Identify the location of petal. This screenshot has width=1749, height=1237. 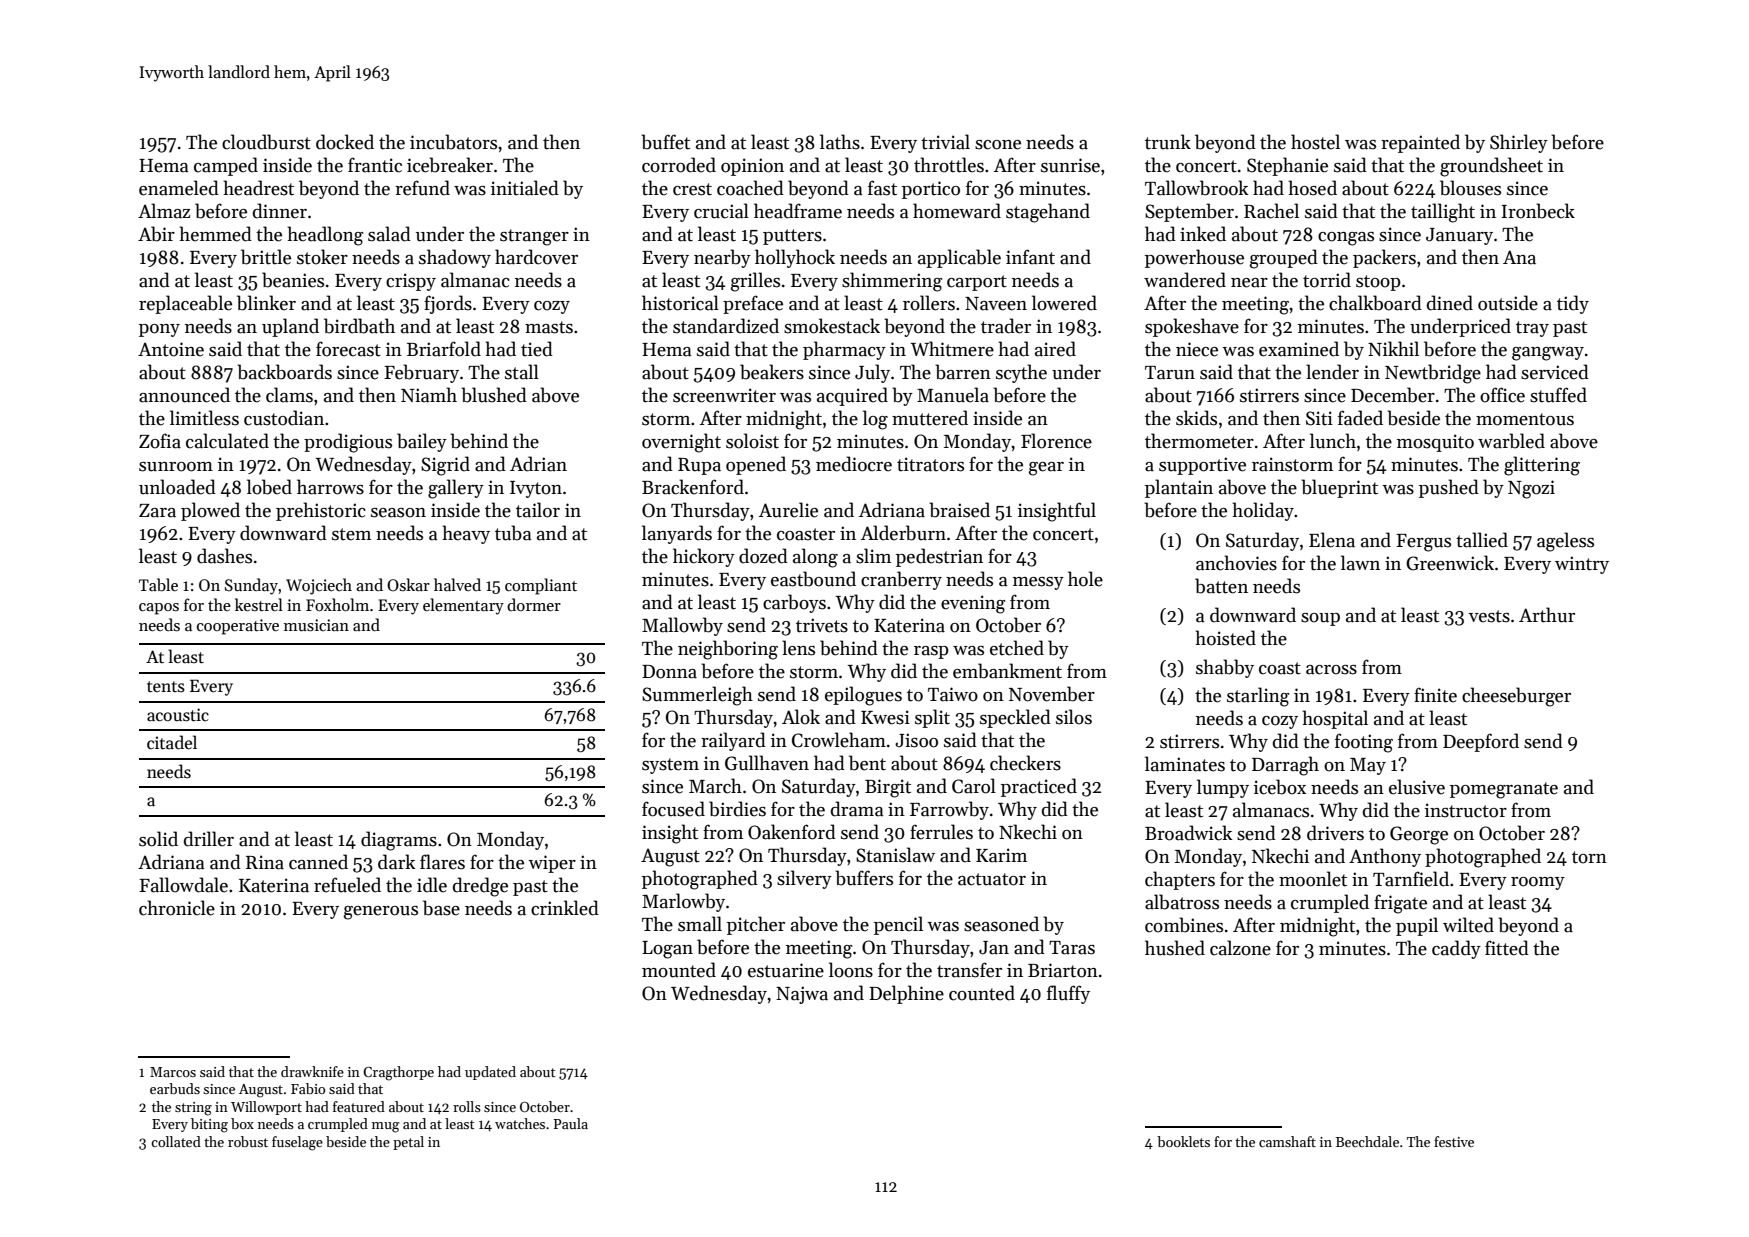
(408, 1143).
